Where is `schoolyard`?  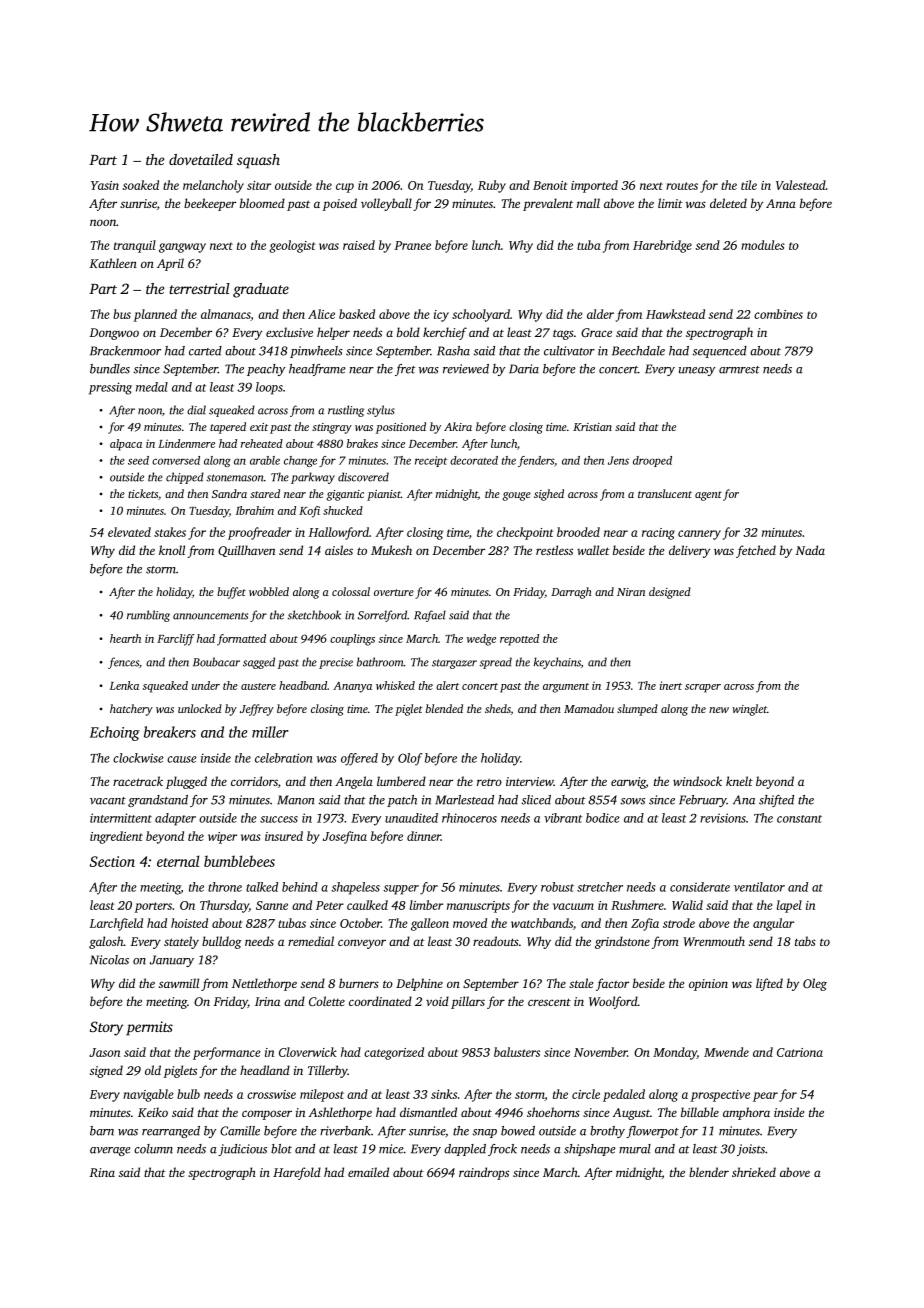
schoolyard is located at coordinates (481, 315).
